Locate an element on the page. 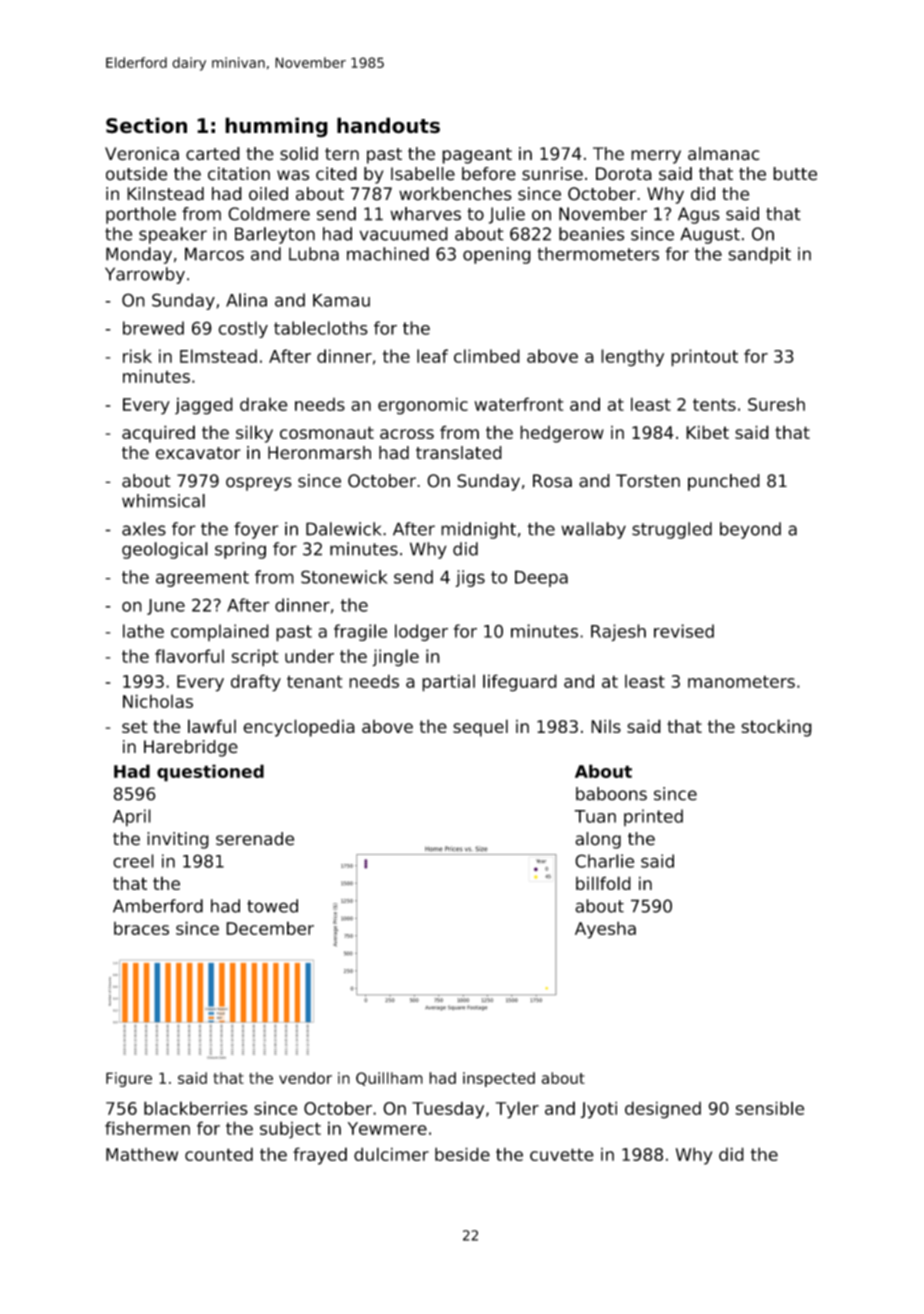 This page has width=924, height=1314. sensible is located at coordinates (769, 1108).
